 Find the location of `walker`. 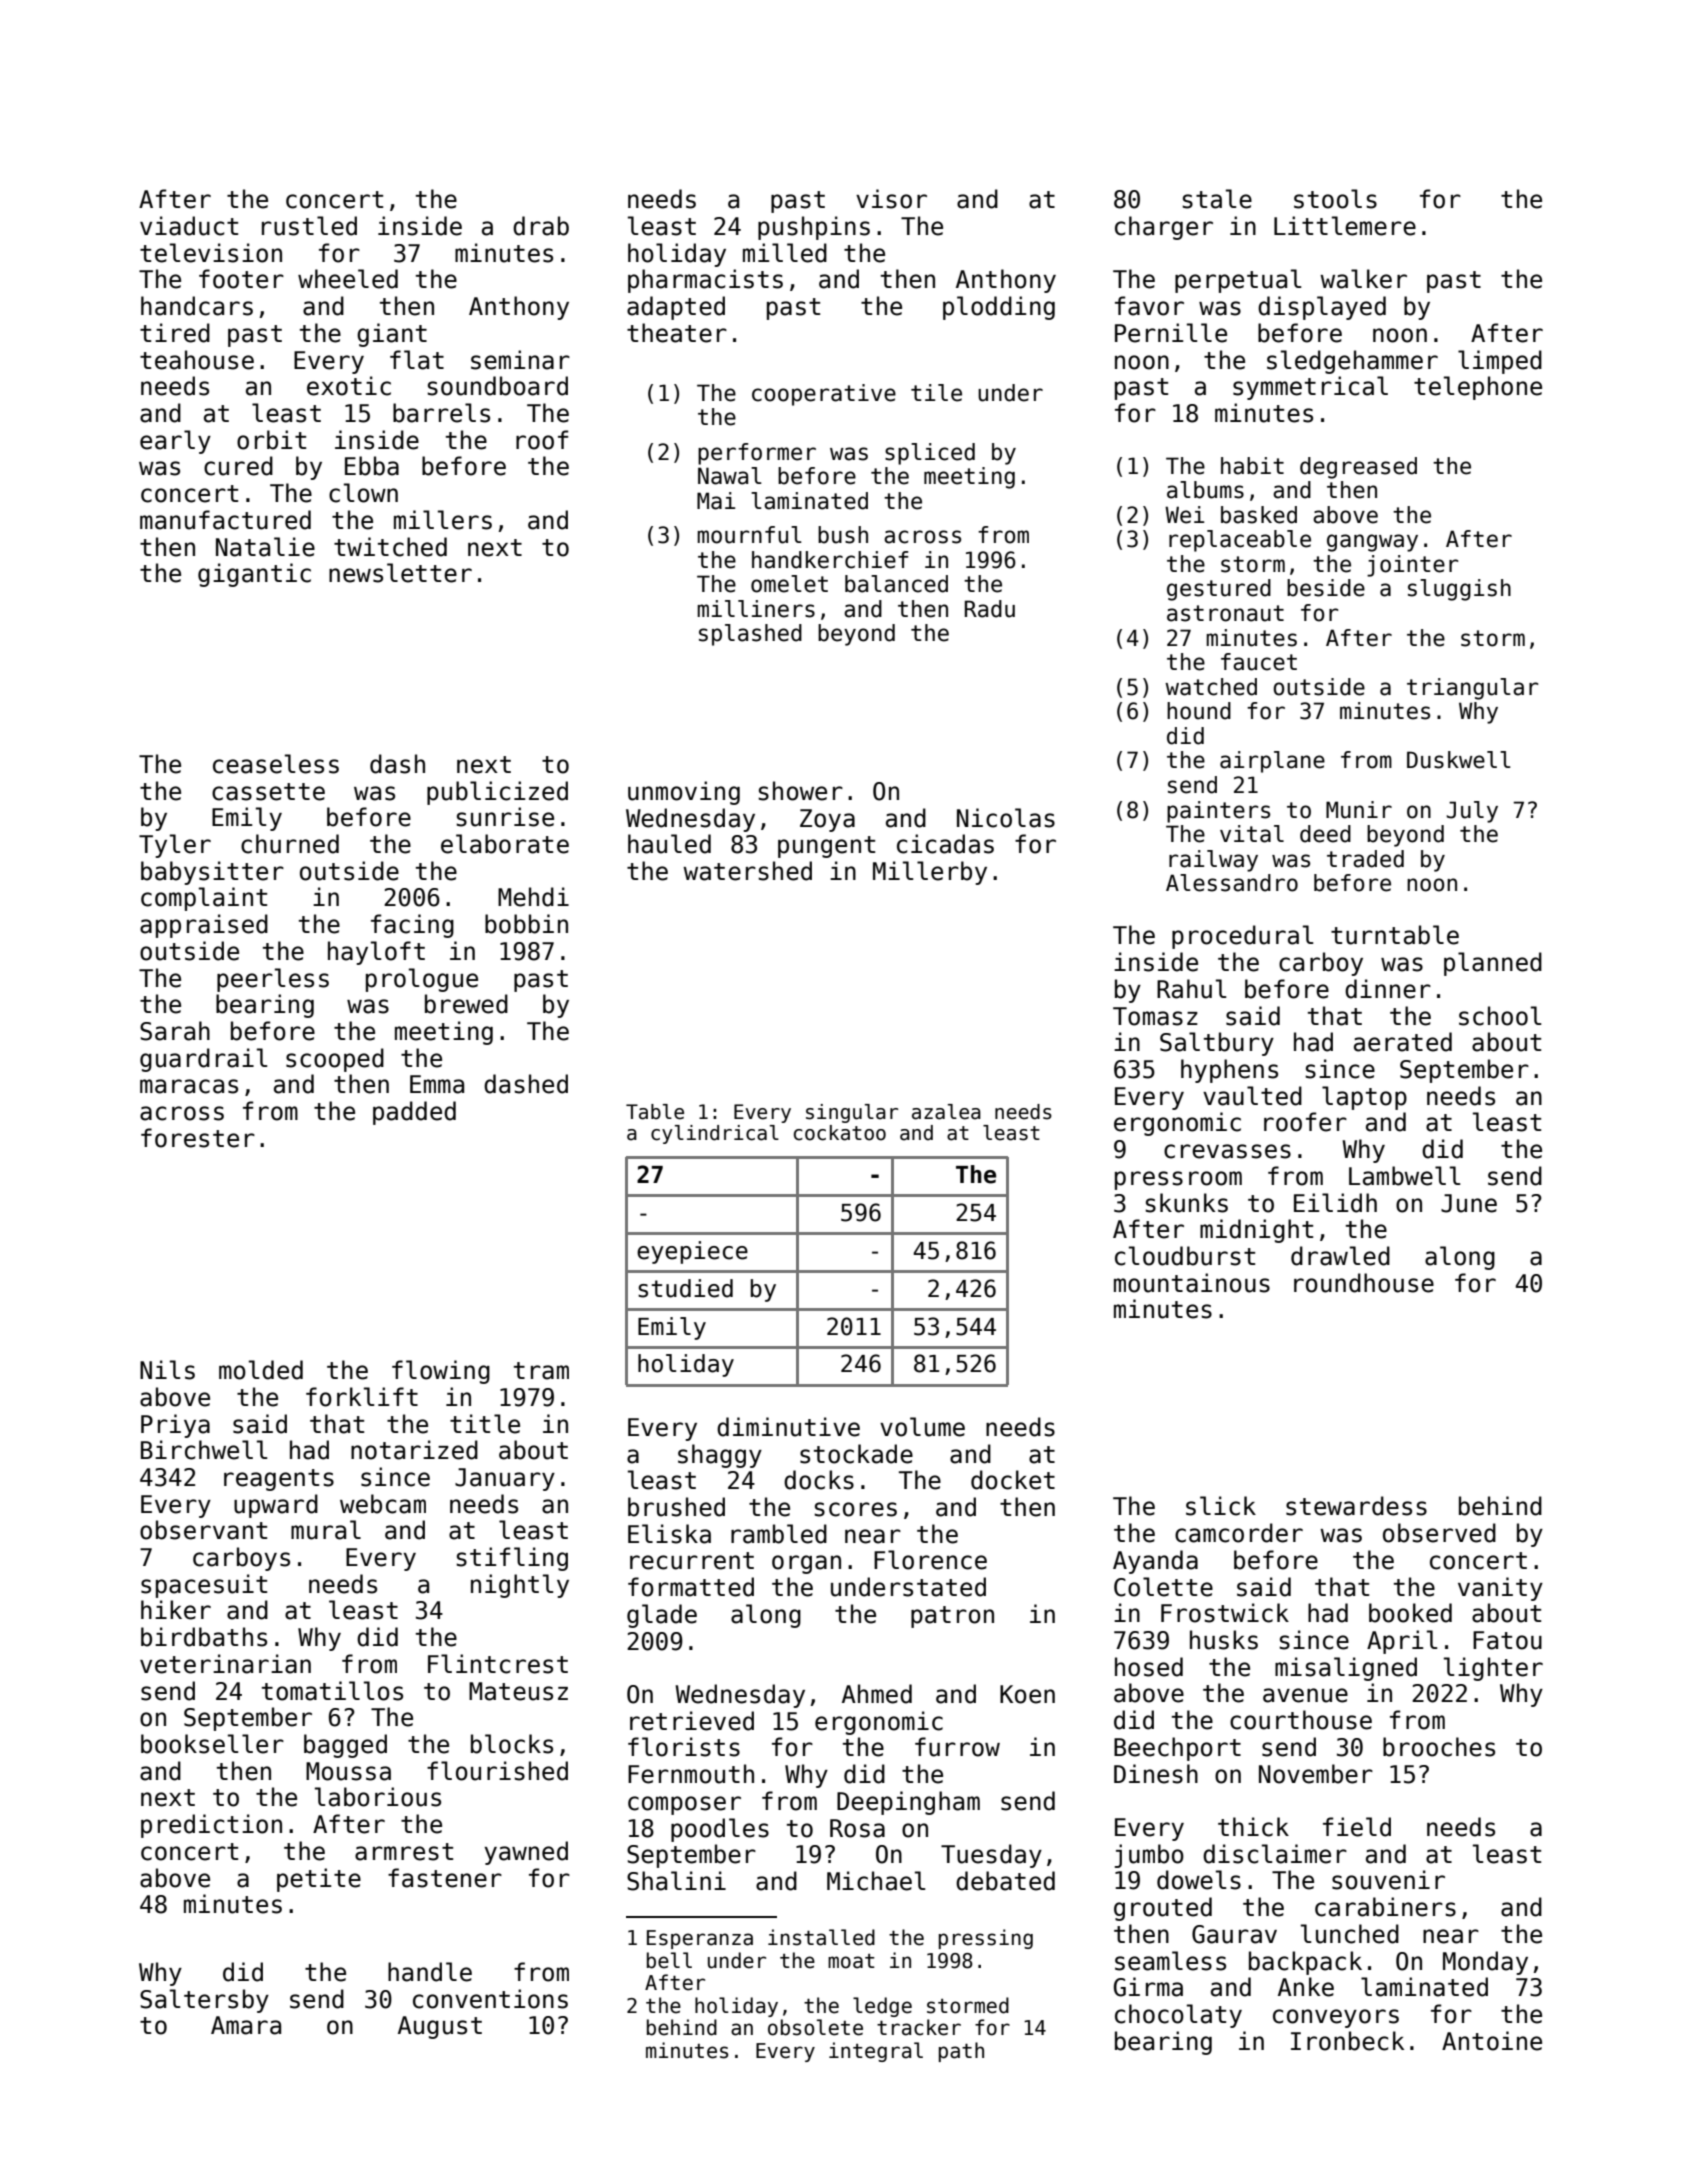

walker is located at coordinates (1363, 279).
